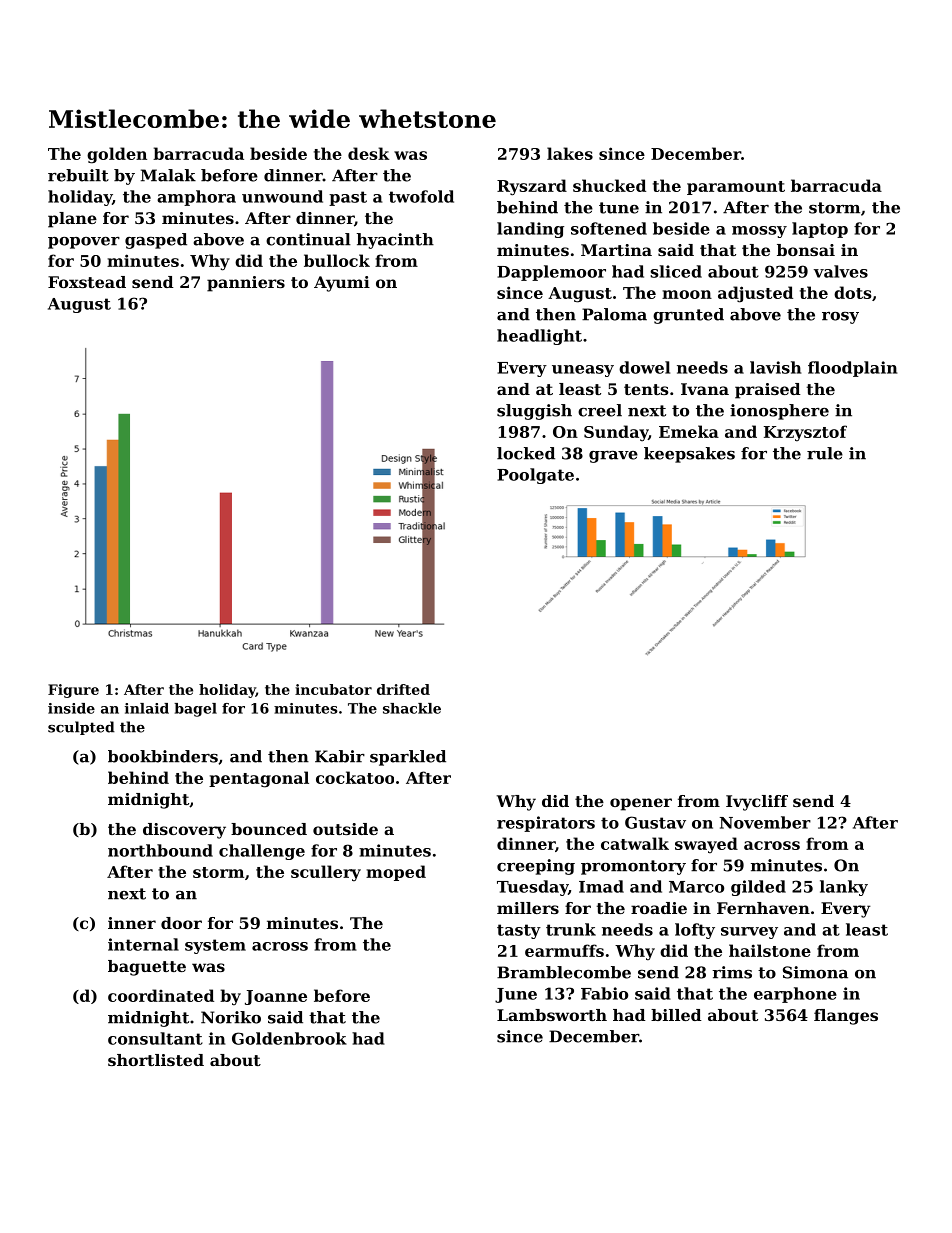 The height and width of the document is (1233, 952). What do you see at coordinates (676, 1015) in the document?
I see `billed` at bounding box center [676, 1015].
